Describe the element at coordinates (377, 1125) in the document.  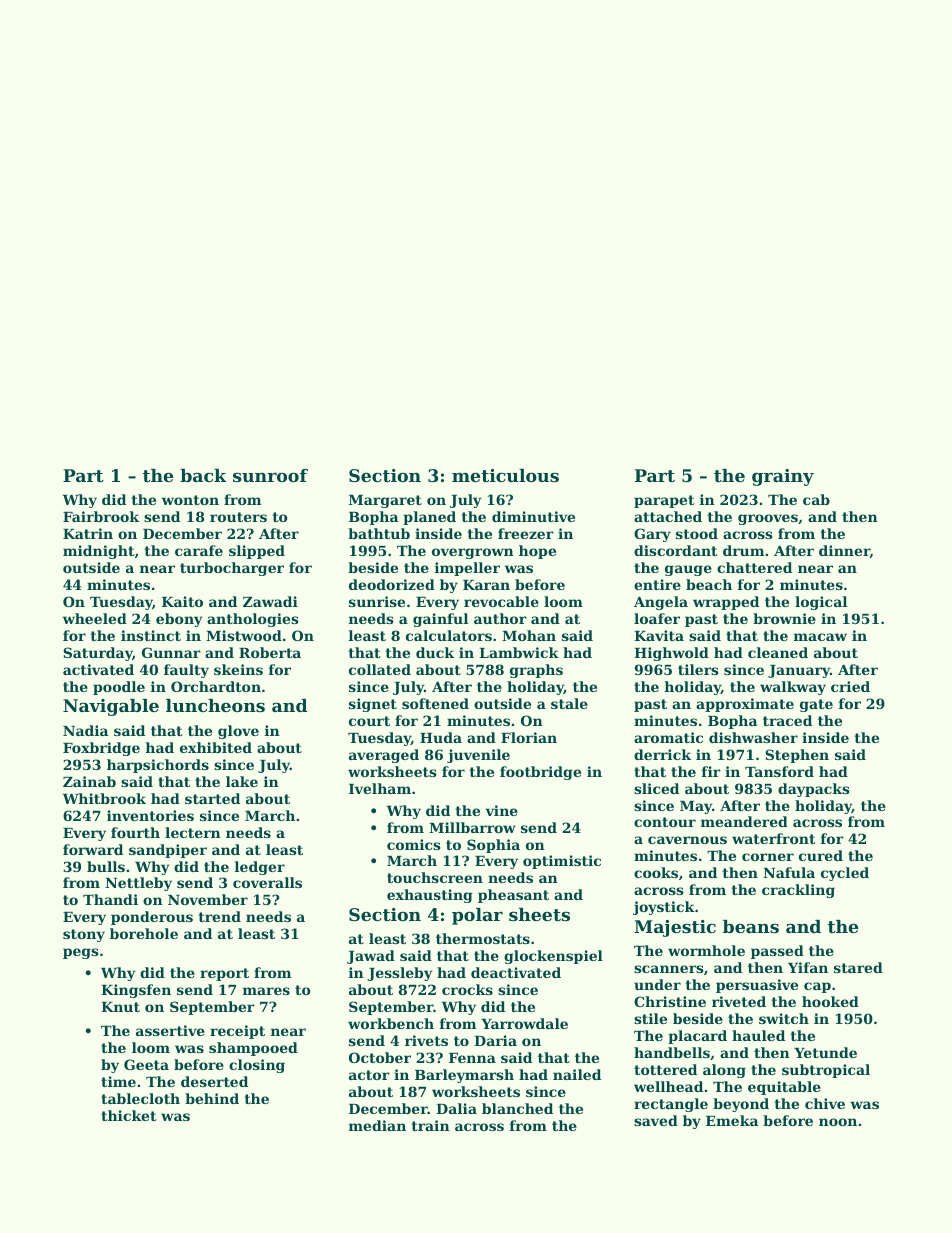
I see `median` at that location.
